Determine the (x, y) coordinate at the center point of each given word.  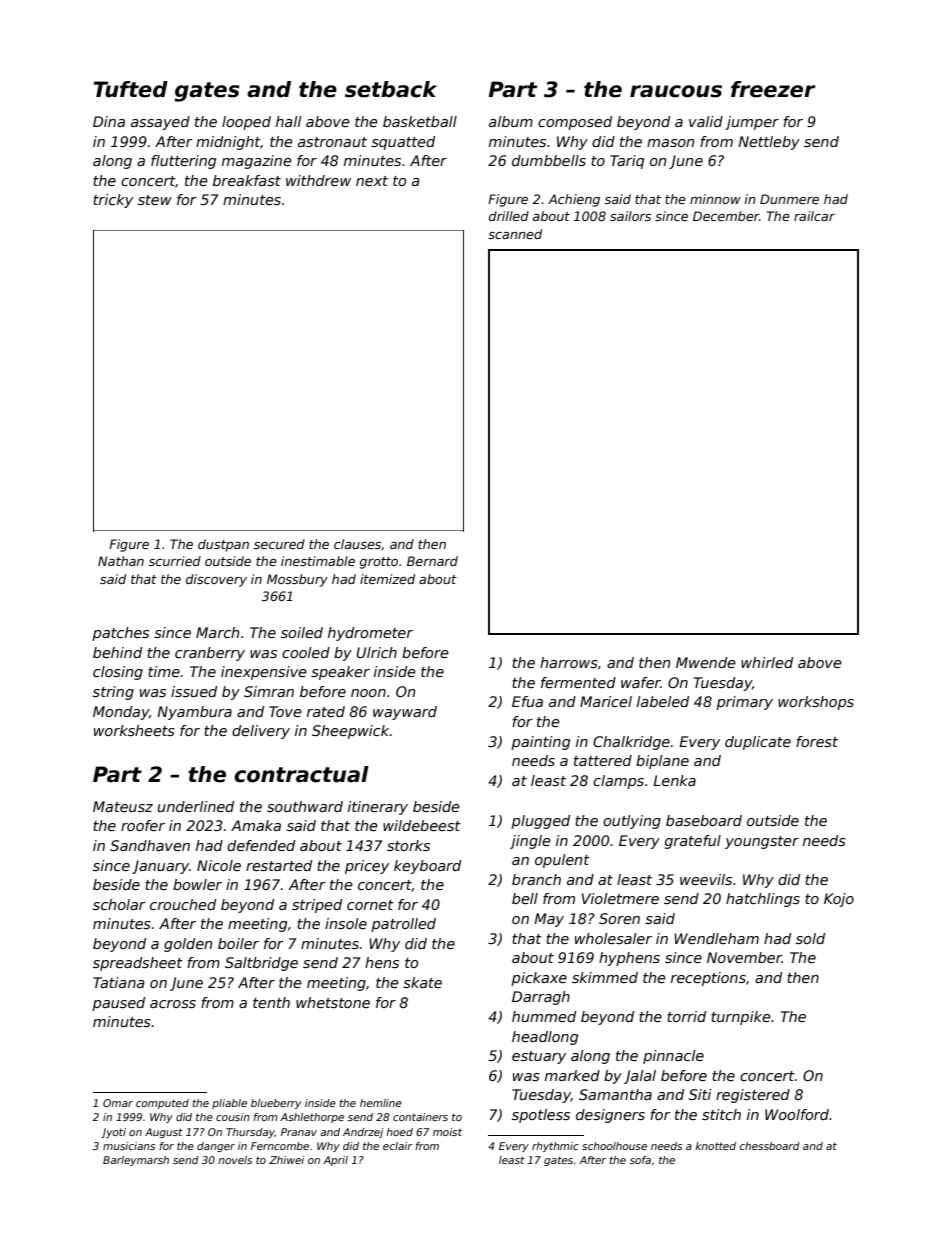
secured (279, 544)
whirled (767, 662)
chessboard (770, 1146)
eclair (397, 1146)
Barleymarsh (136, 1161)
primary (744, 703)
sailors (630, 216)
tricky (113, 201)
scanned (515, 234)
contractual (301, 774)
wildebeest (422, 825)
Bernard (432, 561)
